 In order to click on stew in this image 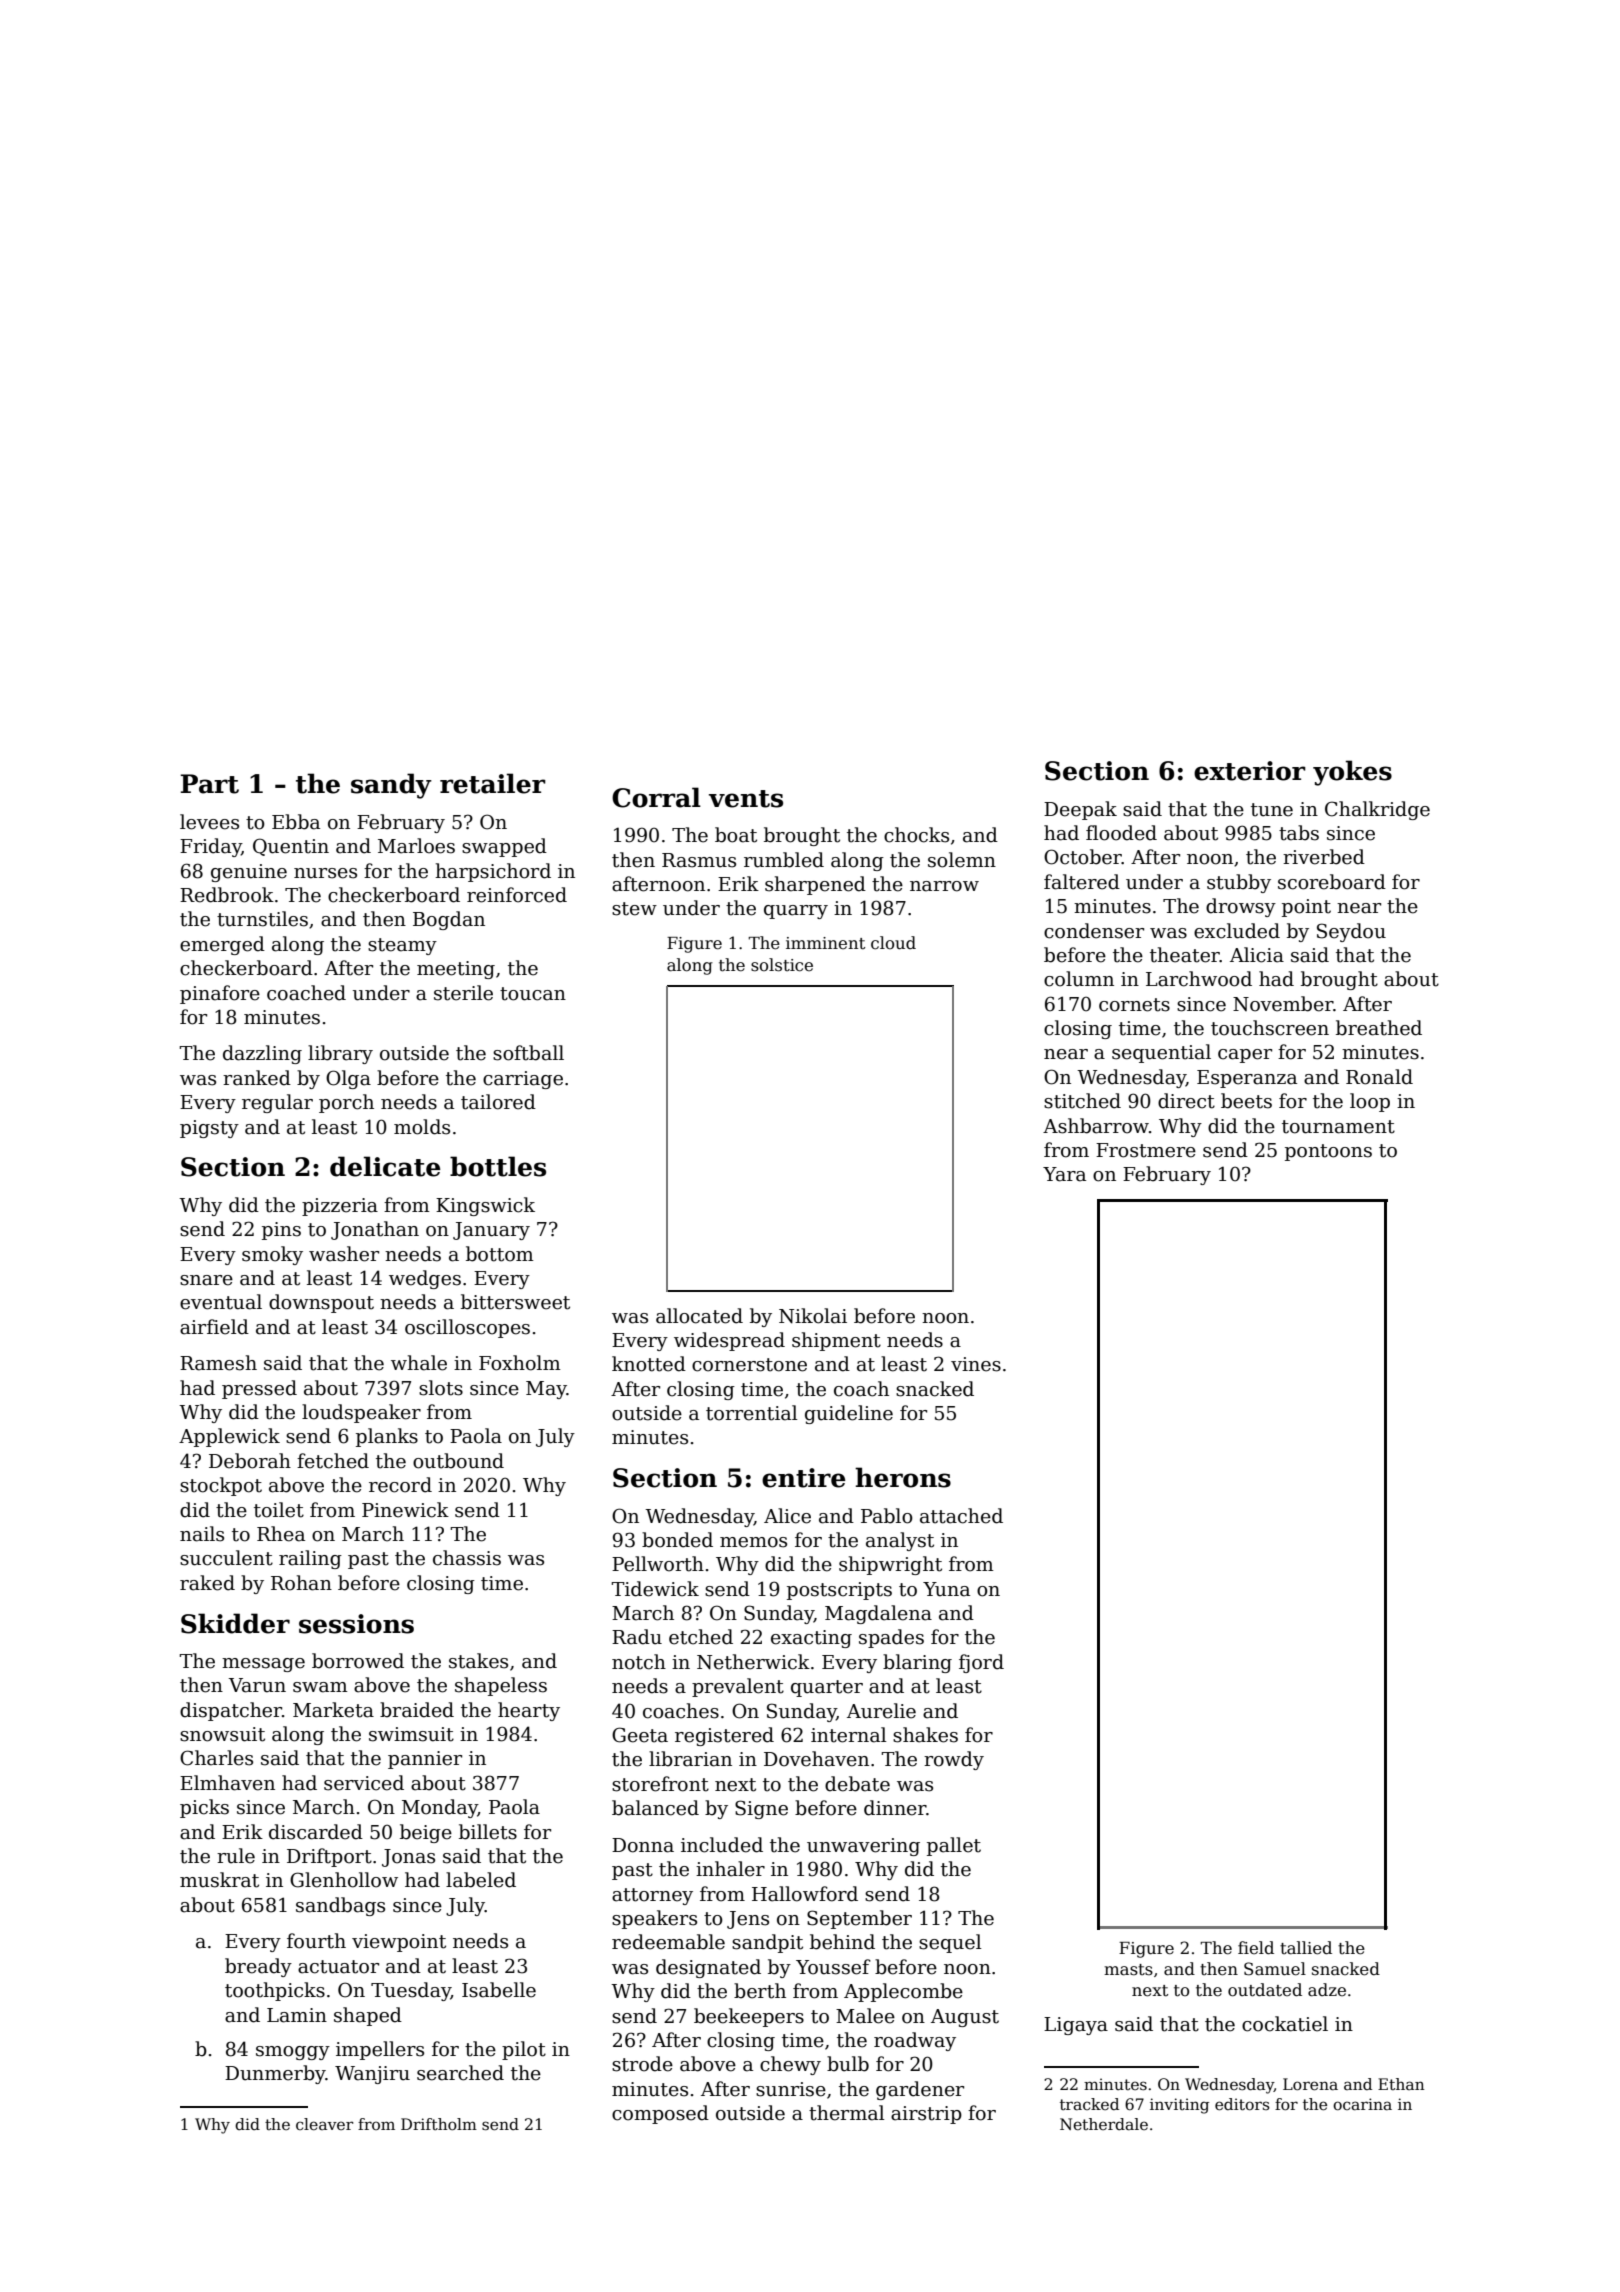, I will do `click(634, 909)`.
